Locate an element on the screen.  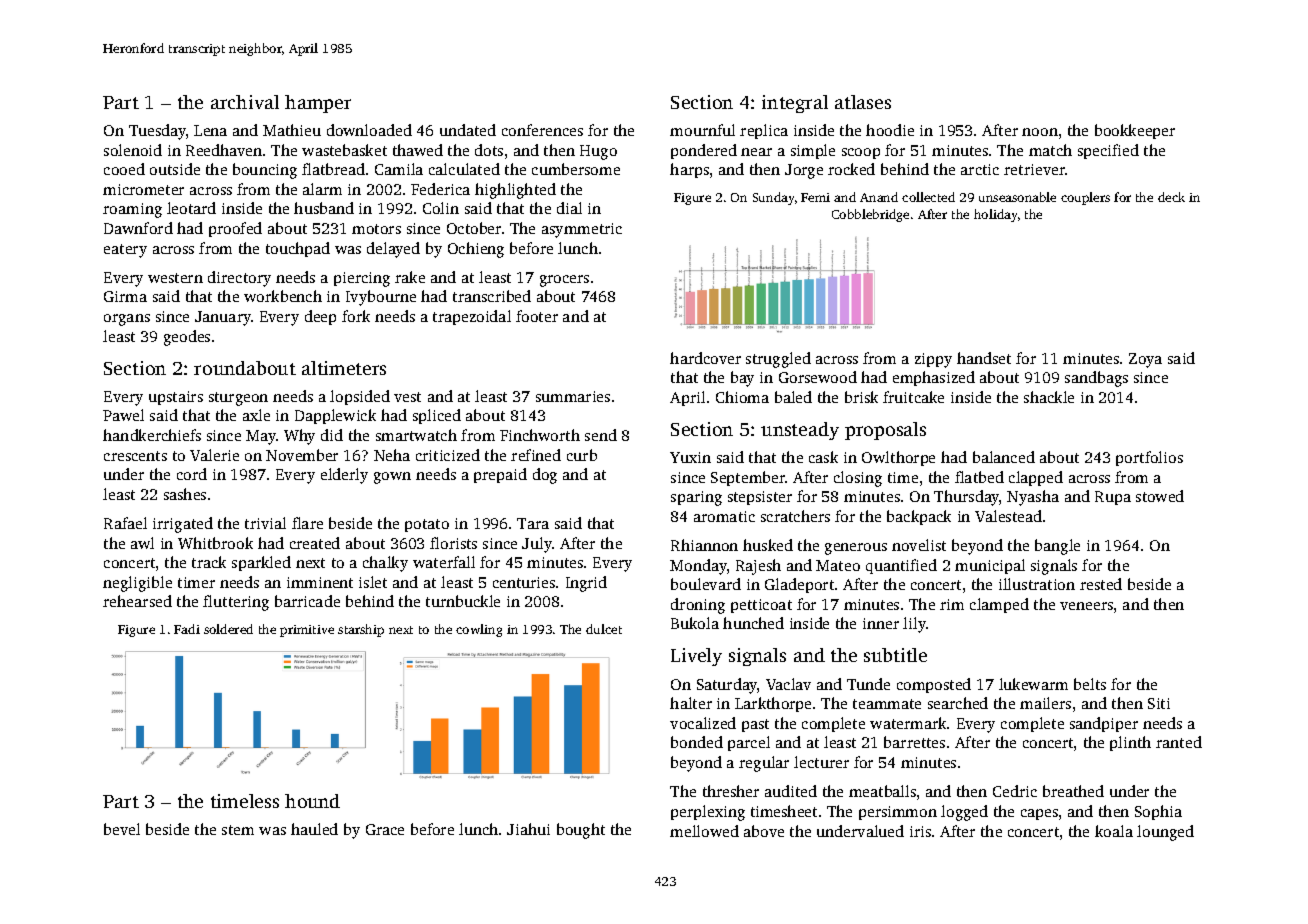
deck is located at coordinates (1171, 197).
